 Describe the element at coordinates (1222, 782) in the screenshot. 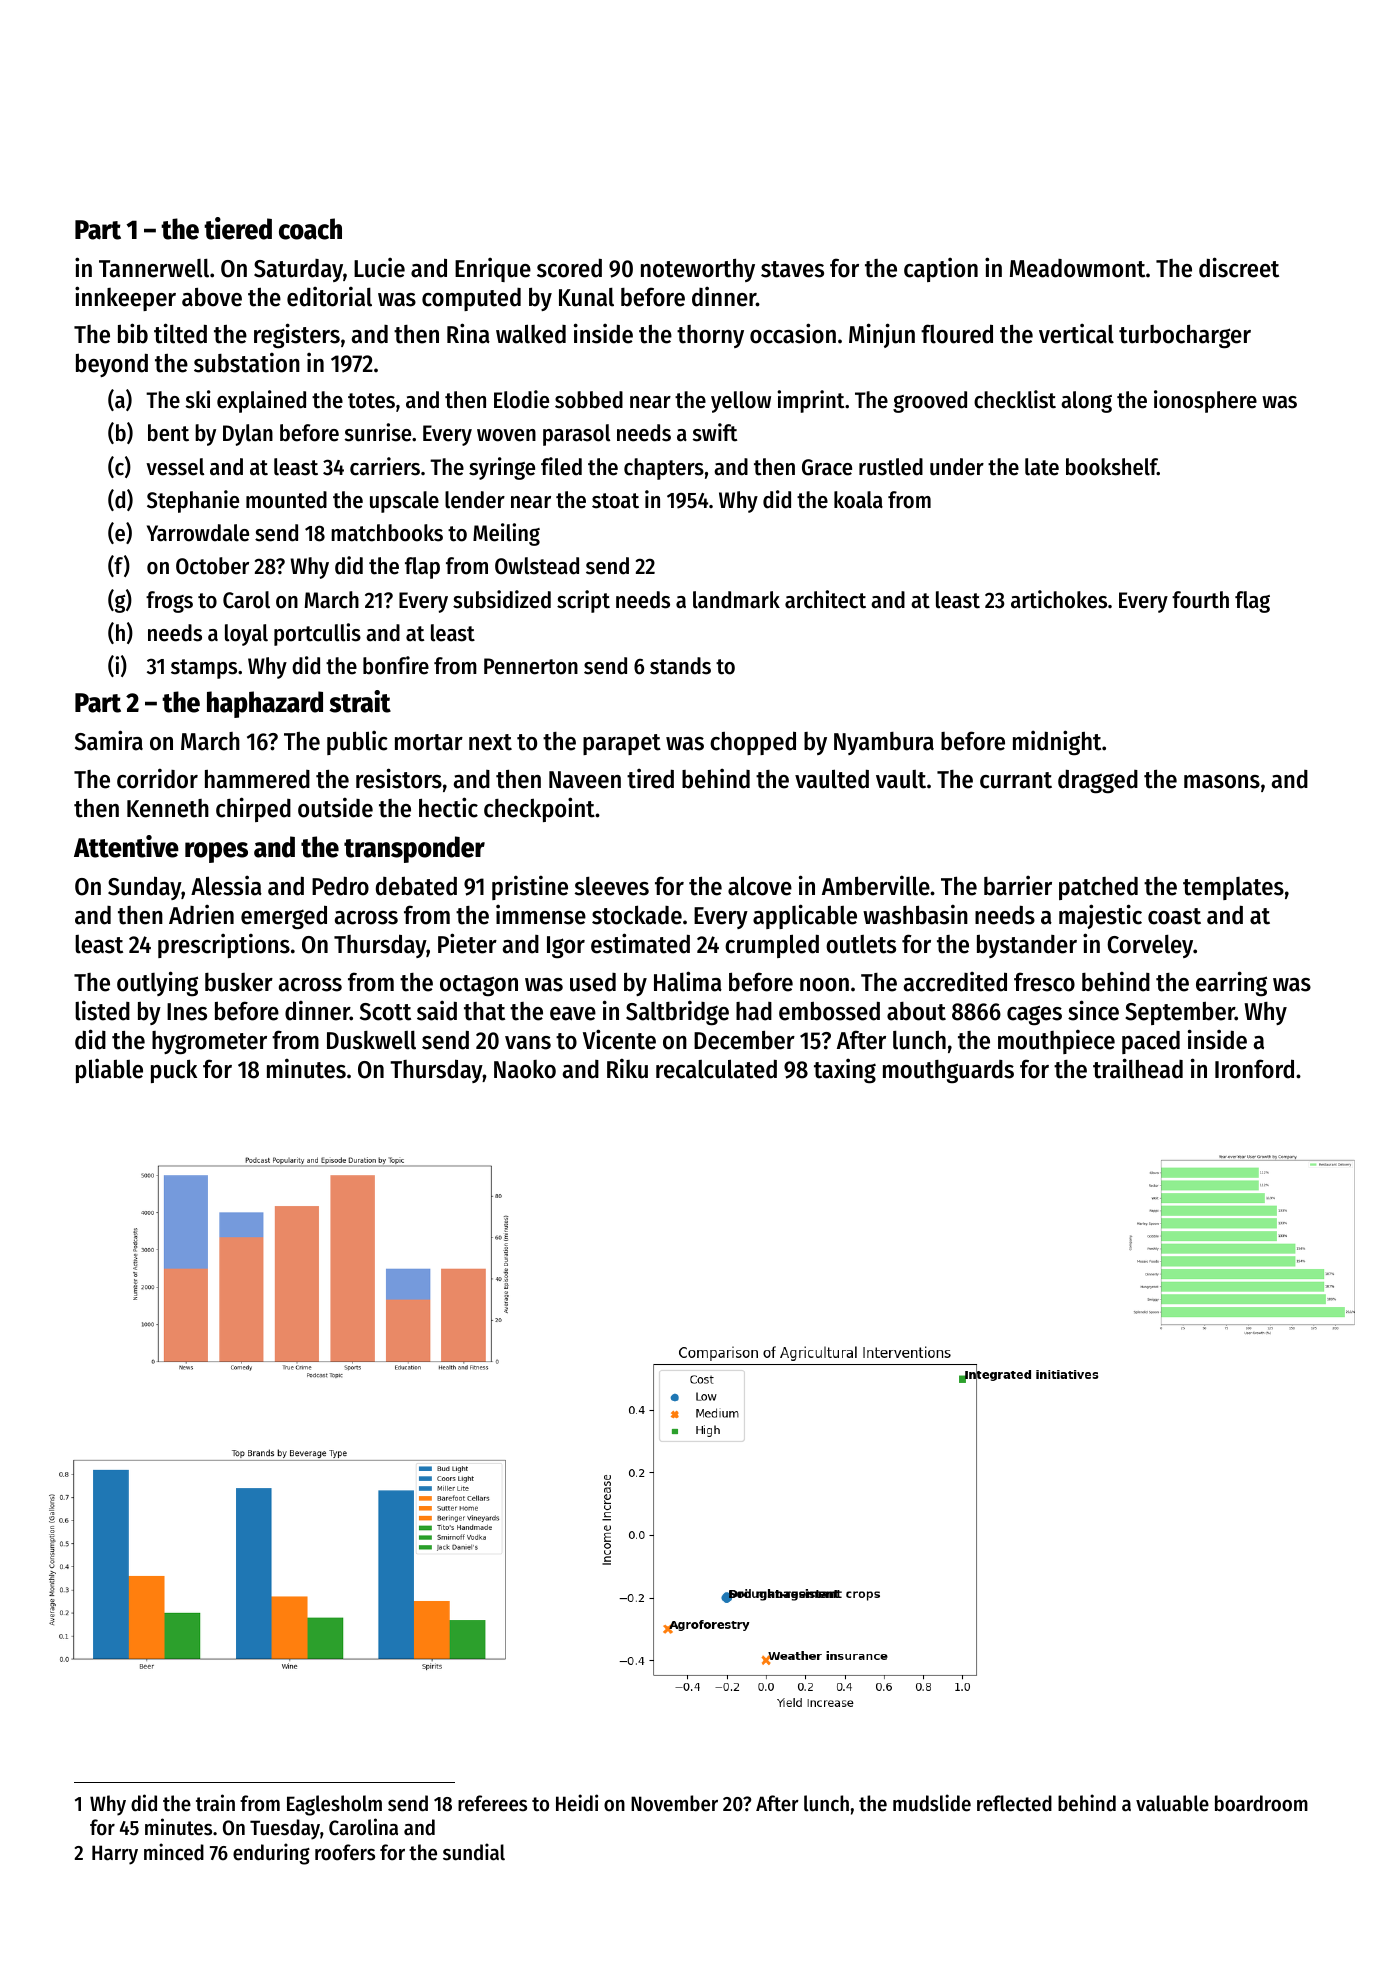

I see `masons` at that location.
